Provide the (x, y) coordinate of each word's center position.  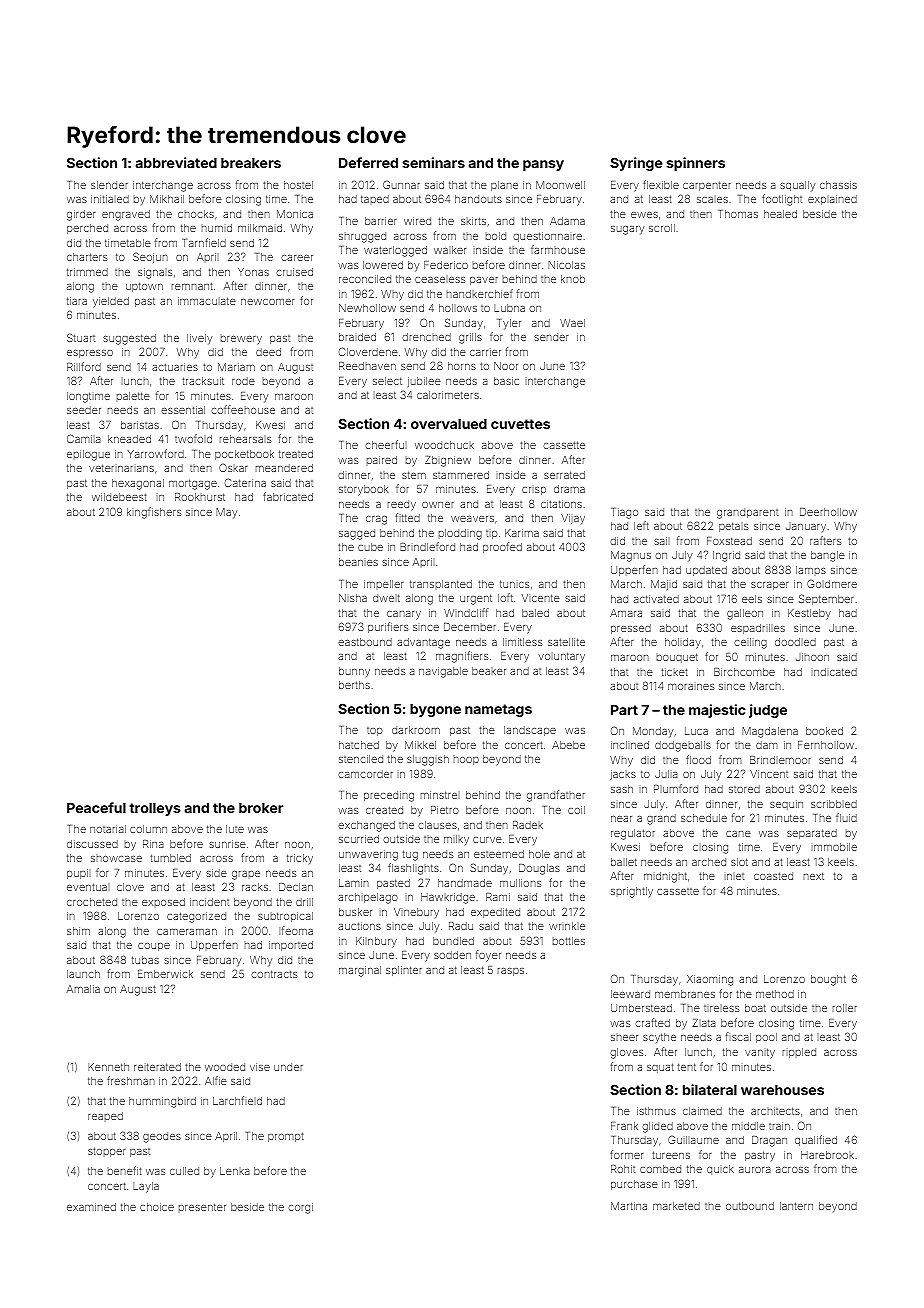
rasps (511, 972)
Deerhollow (828, 512)
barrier (381, 221)
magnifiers (462, 657)
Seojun (150, 257)
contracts (274, 974)
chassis (838, 185)
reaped (105, 1117)
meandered (284, 468)
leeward (630, 994)
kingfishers (154, 513)
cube (370, 547)
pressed (631, 629)
